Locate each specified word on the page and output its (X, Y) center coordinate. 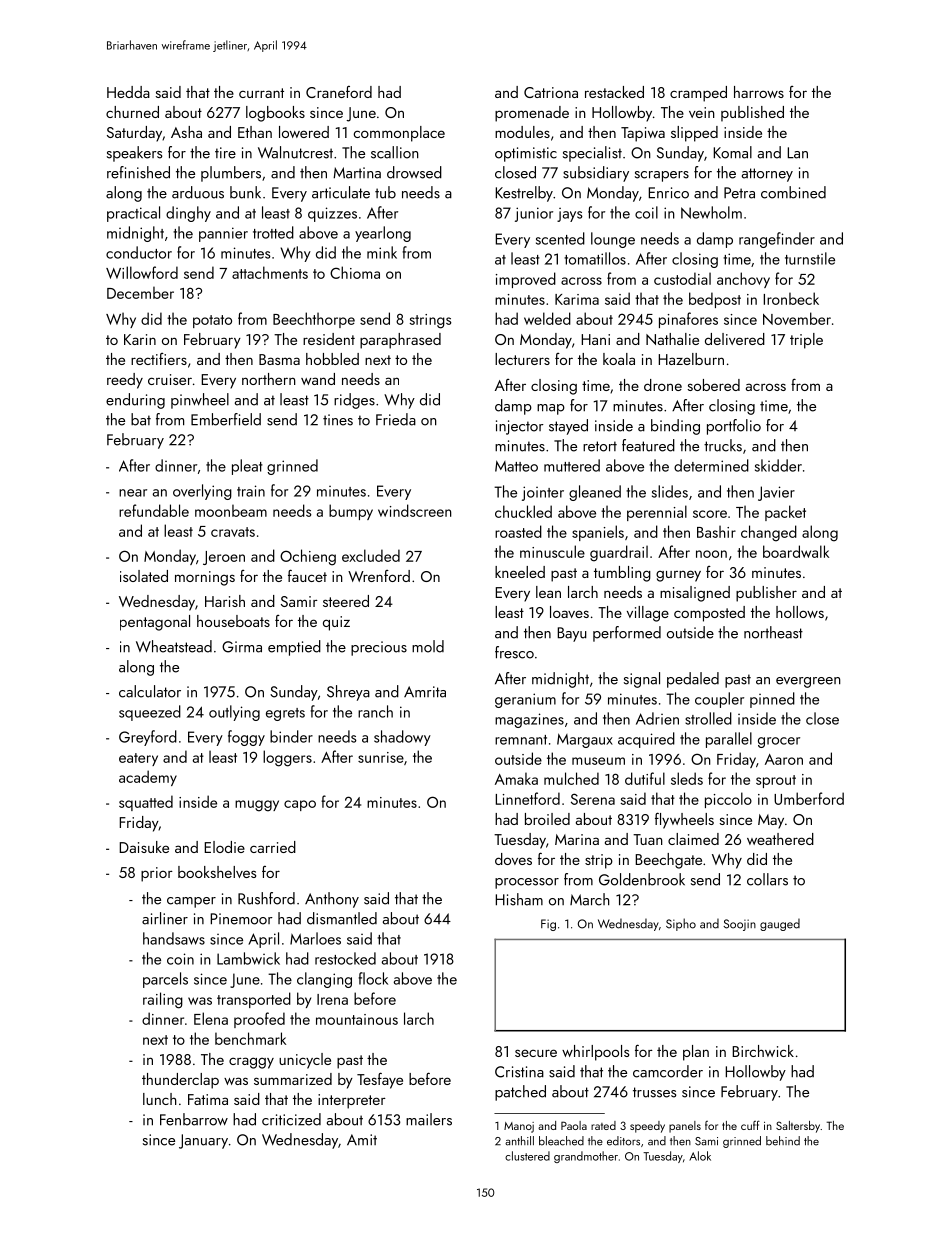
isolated (144, 576)
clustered (527, 1156)
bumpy (351, 512)
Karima (577, 299)
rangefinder (777, 240)
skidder (778, 465)
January (203, 1141)
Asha (186, 132)
